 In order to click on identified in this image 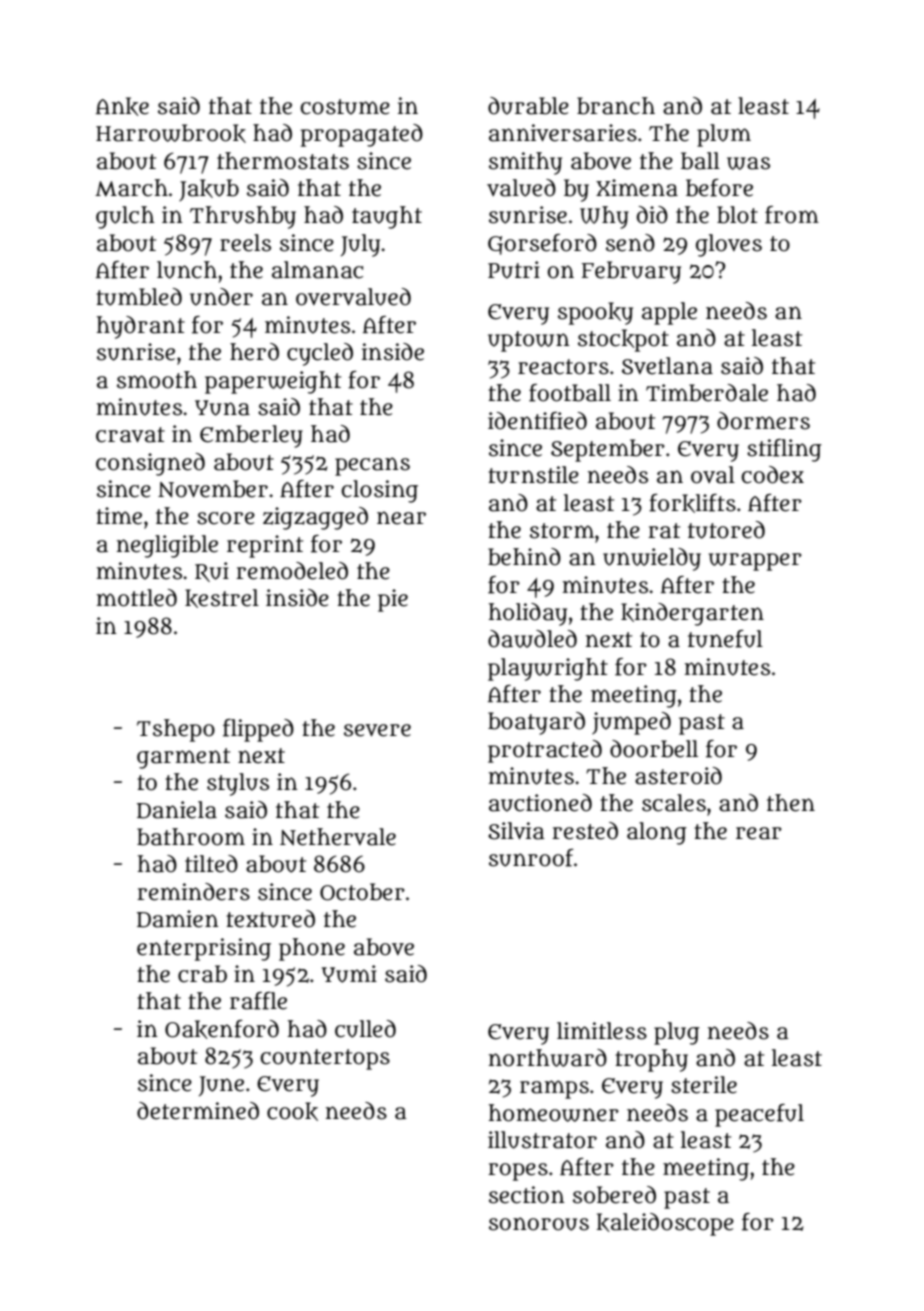, I will do `click(537, 421)`.
